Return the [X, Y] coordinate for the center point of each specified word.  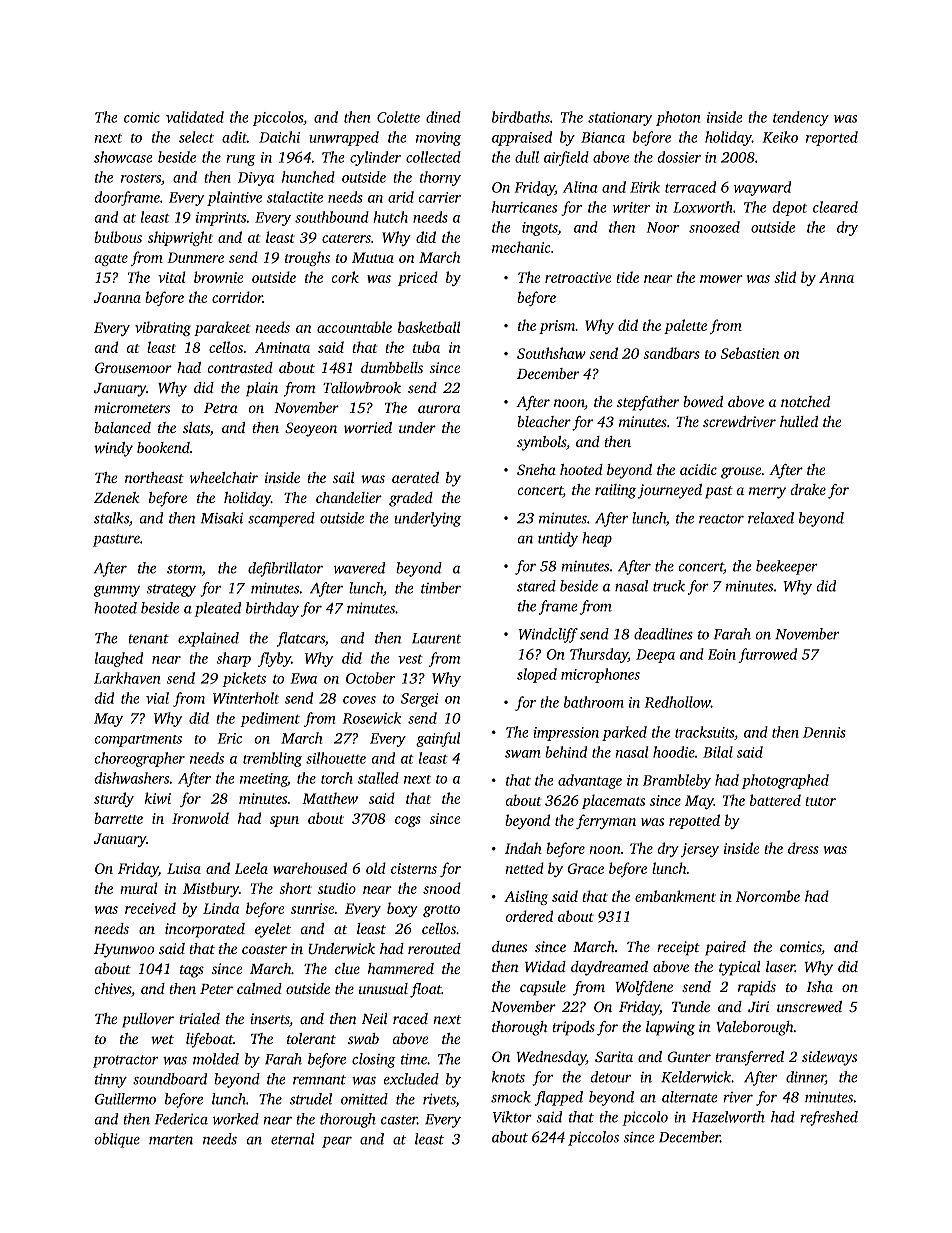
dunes [509, 946]
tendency [801, 118]
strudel [311, 1099]
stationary [620, 119]
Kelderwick [696, 1077]
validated [195, 117]
